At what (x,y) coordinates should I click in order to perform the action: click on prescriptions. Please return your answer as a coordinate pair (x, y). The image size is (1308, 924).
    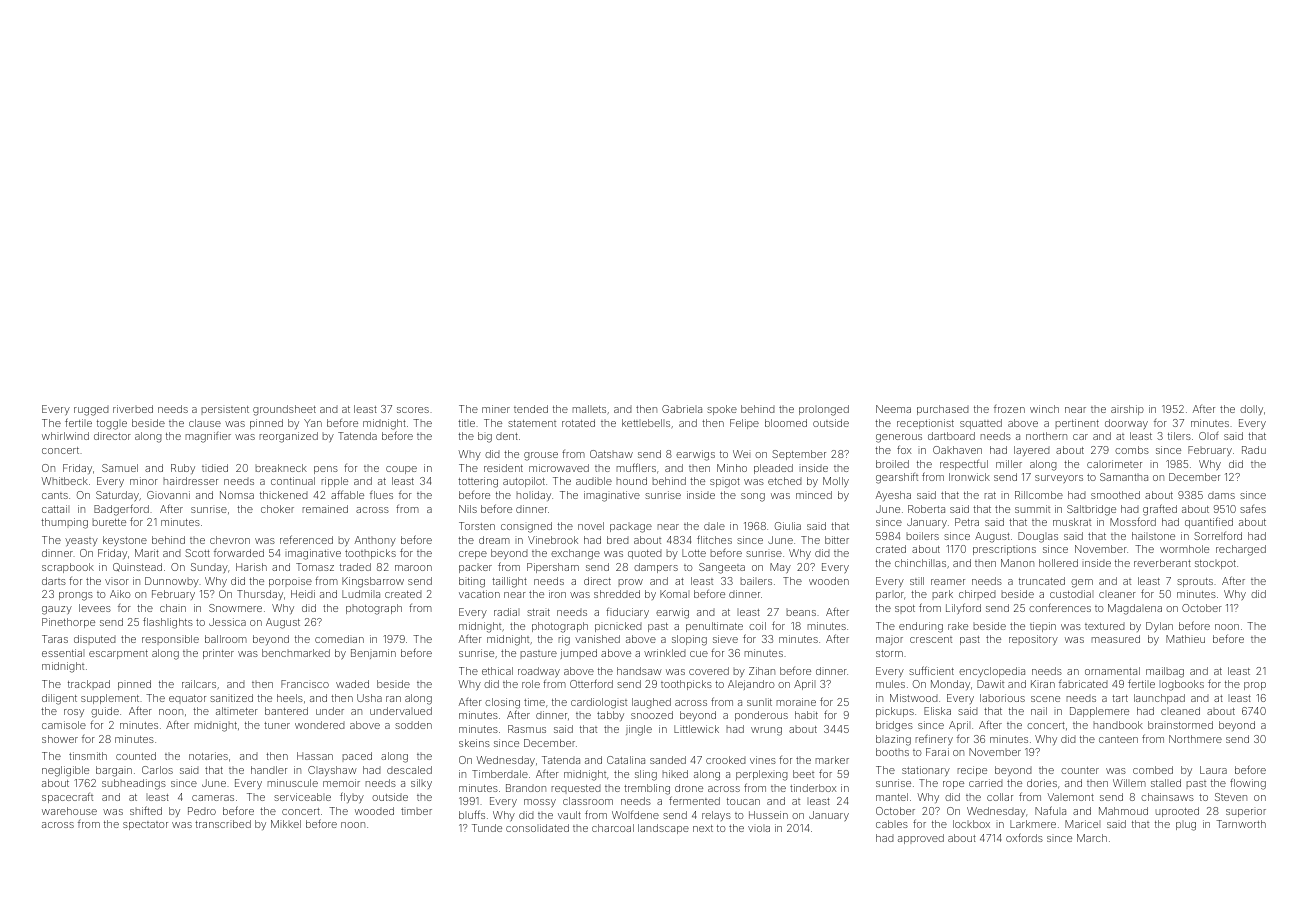
    Looking at the image, I should click on (1004, 550).
